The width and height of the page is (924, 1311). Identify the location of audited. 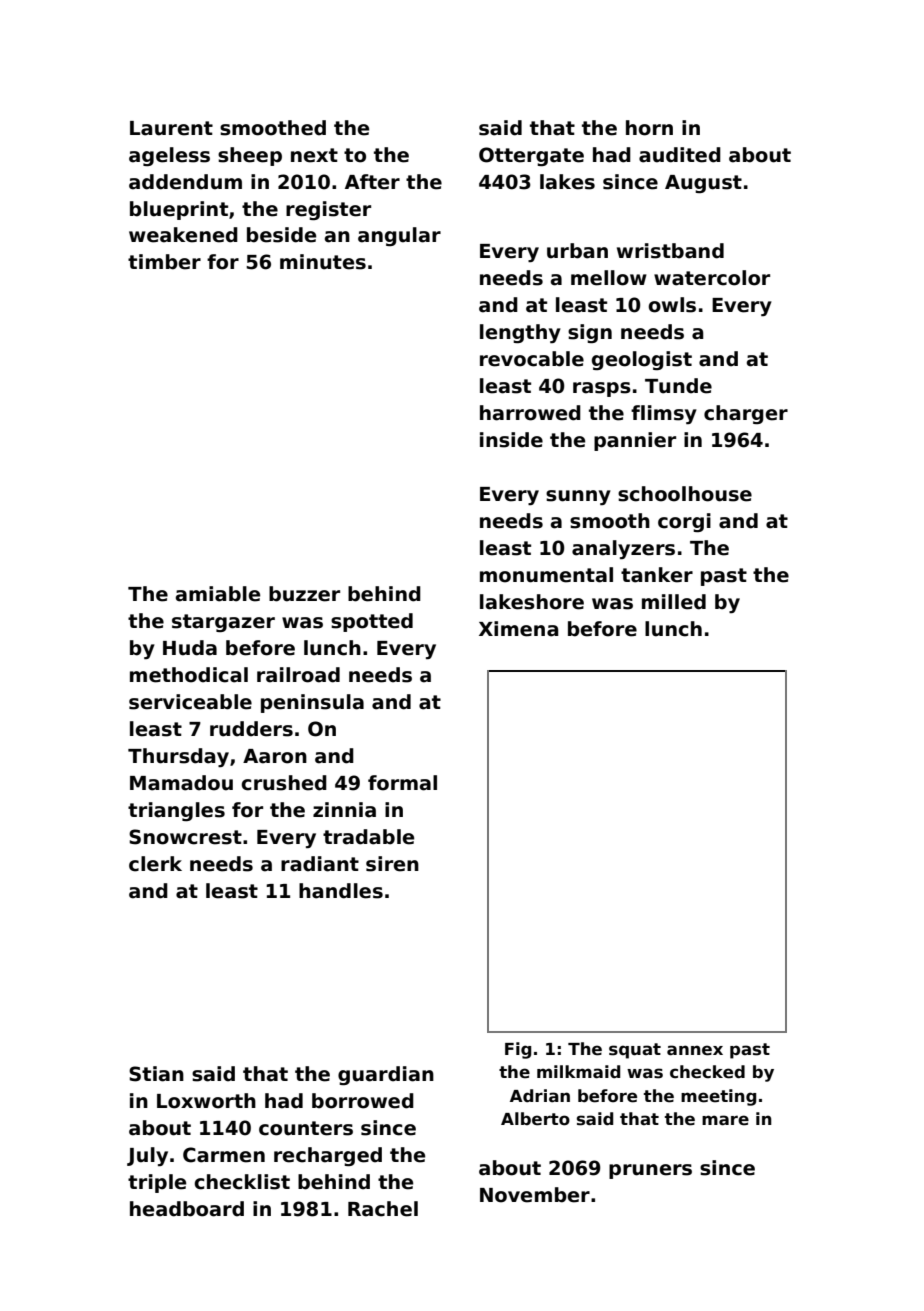
(680, 155).
